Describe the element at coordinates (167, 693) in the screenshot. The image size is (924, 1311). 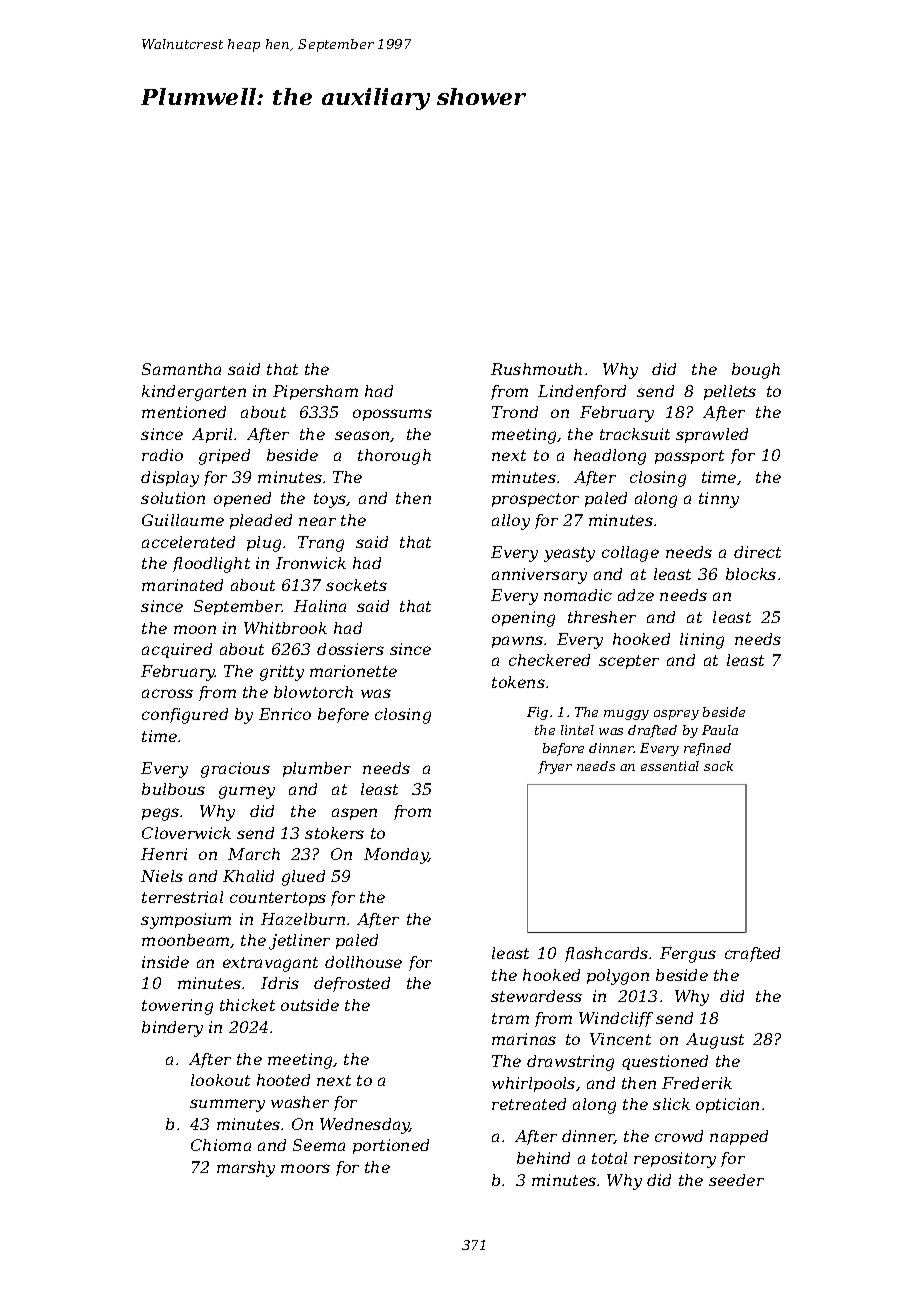
I see `across` at that location.
